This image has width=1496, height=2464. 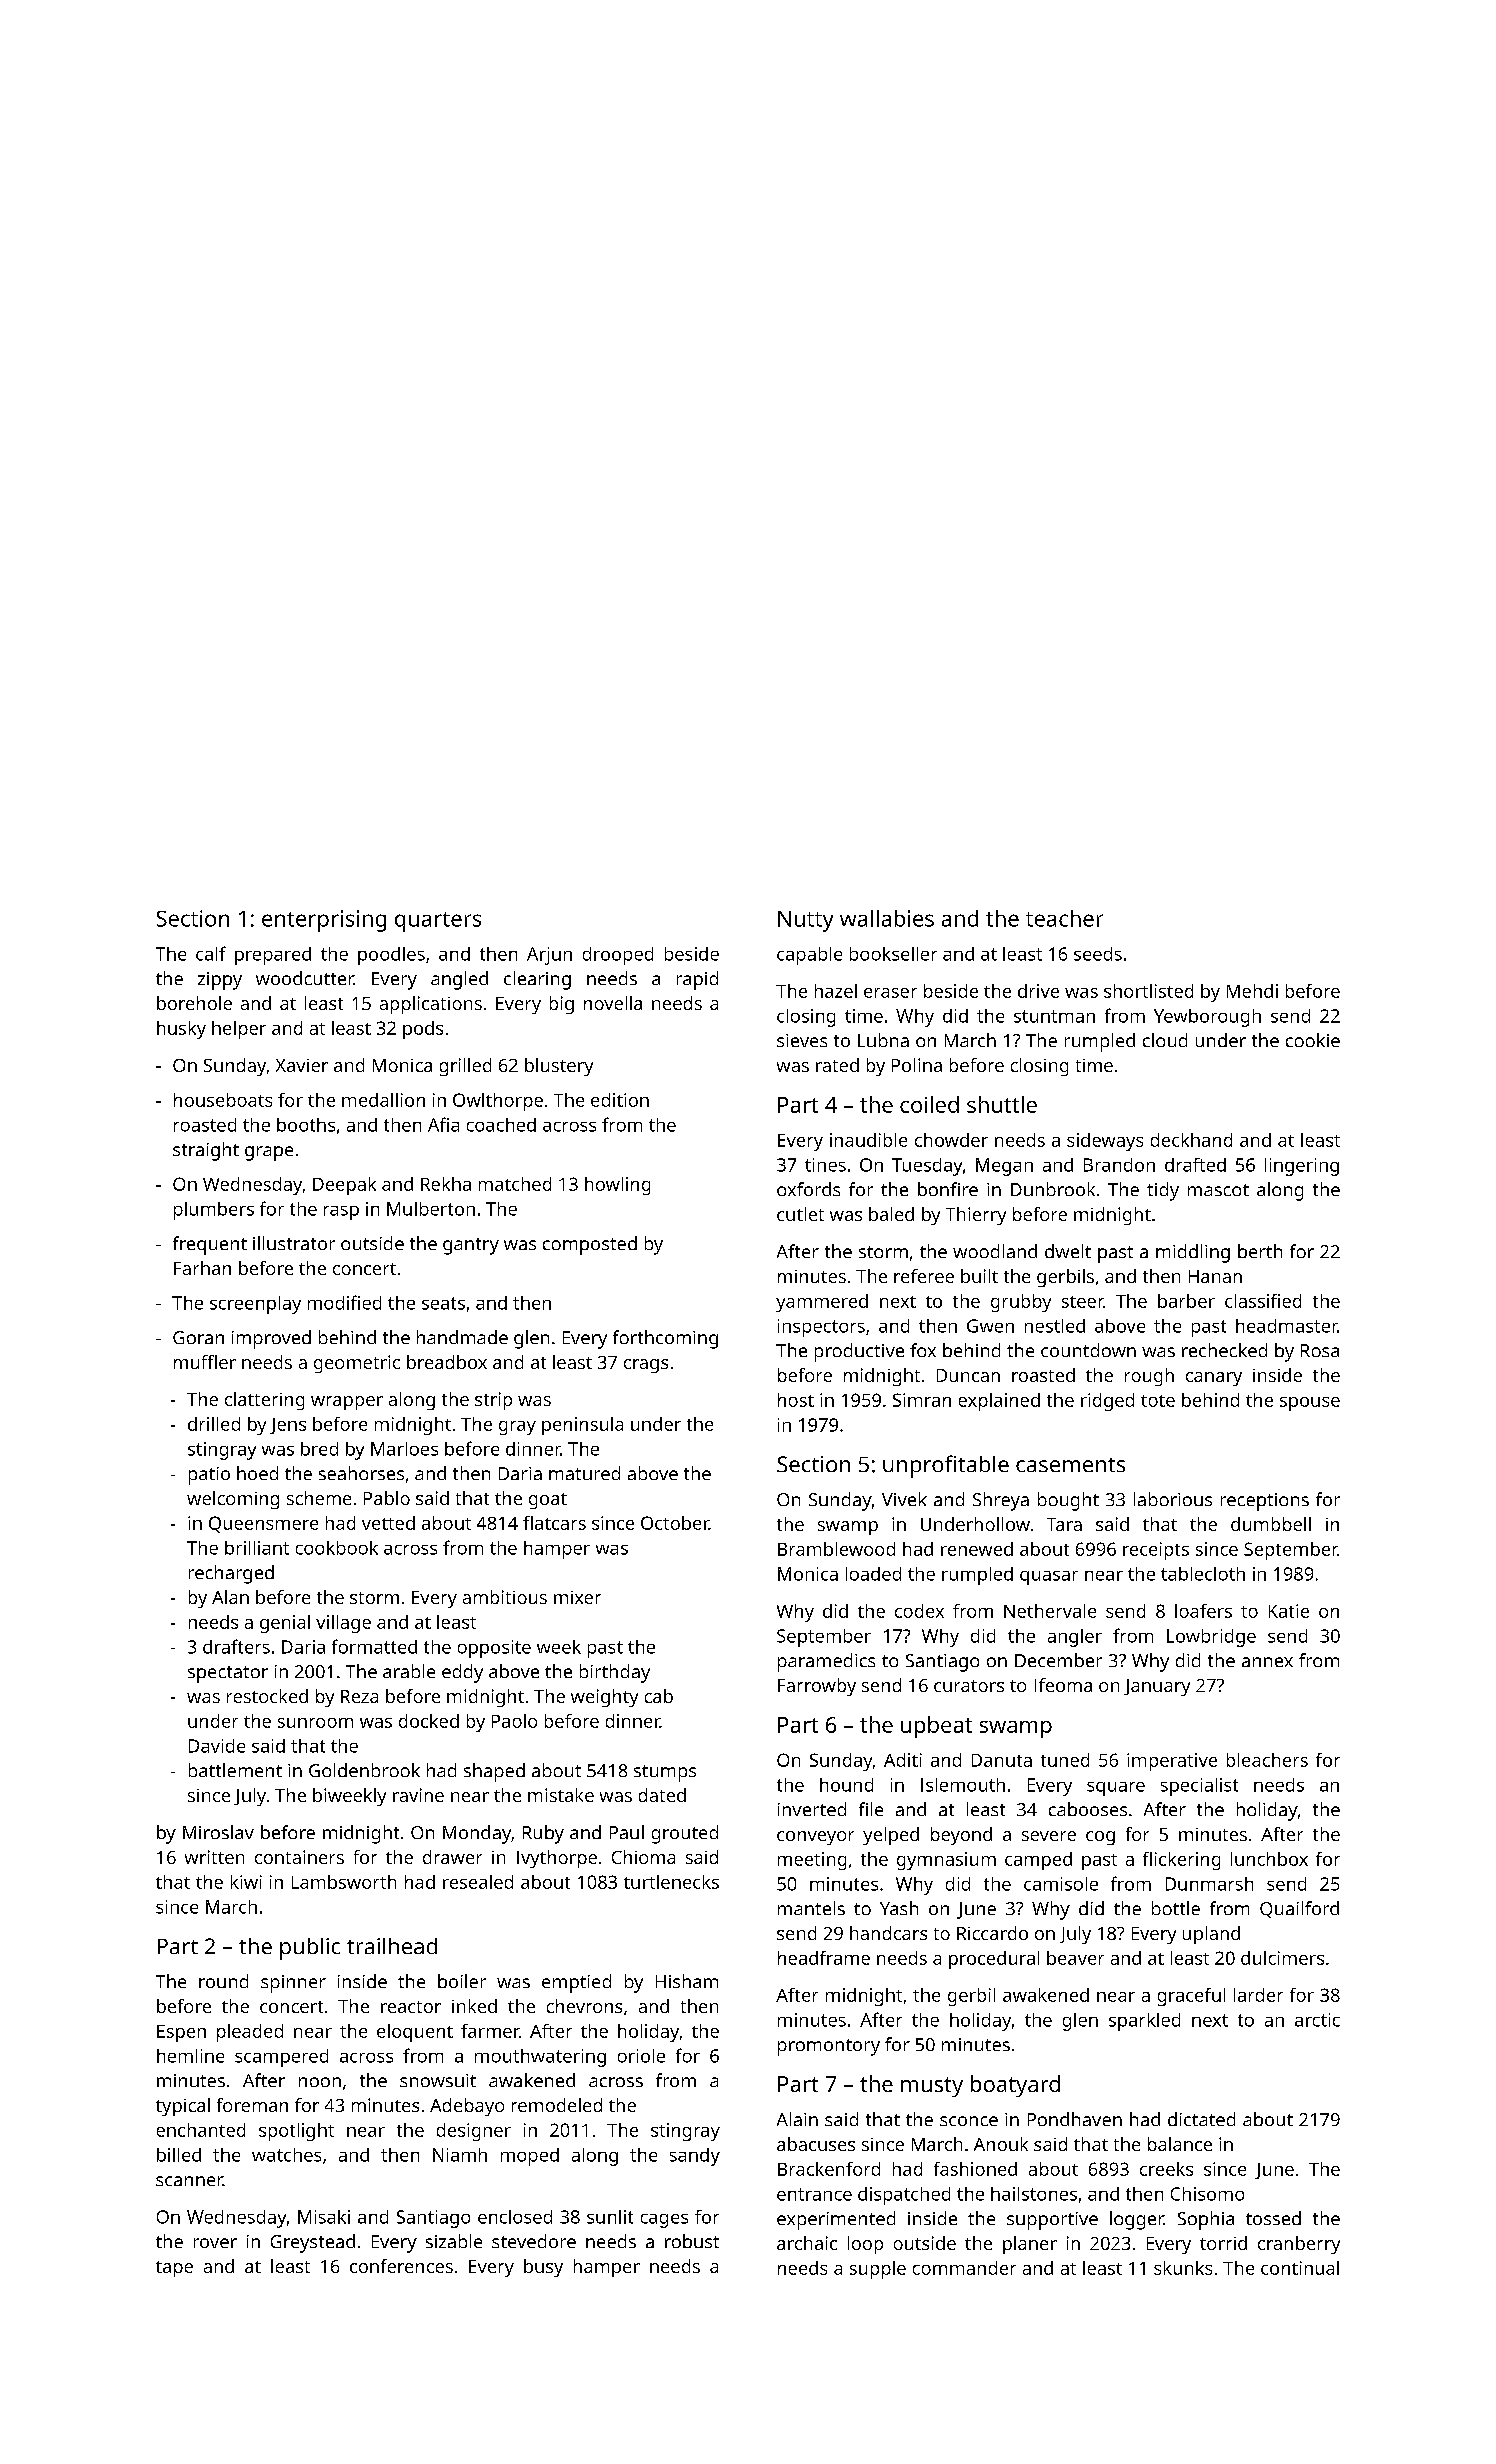 What do you see at coordinates (1116, 1789) in the image?
I see `square` at bounding box center [1116, 1789].
